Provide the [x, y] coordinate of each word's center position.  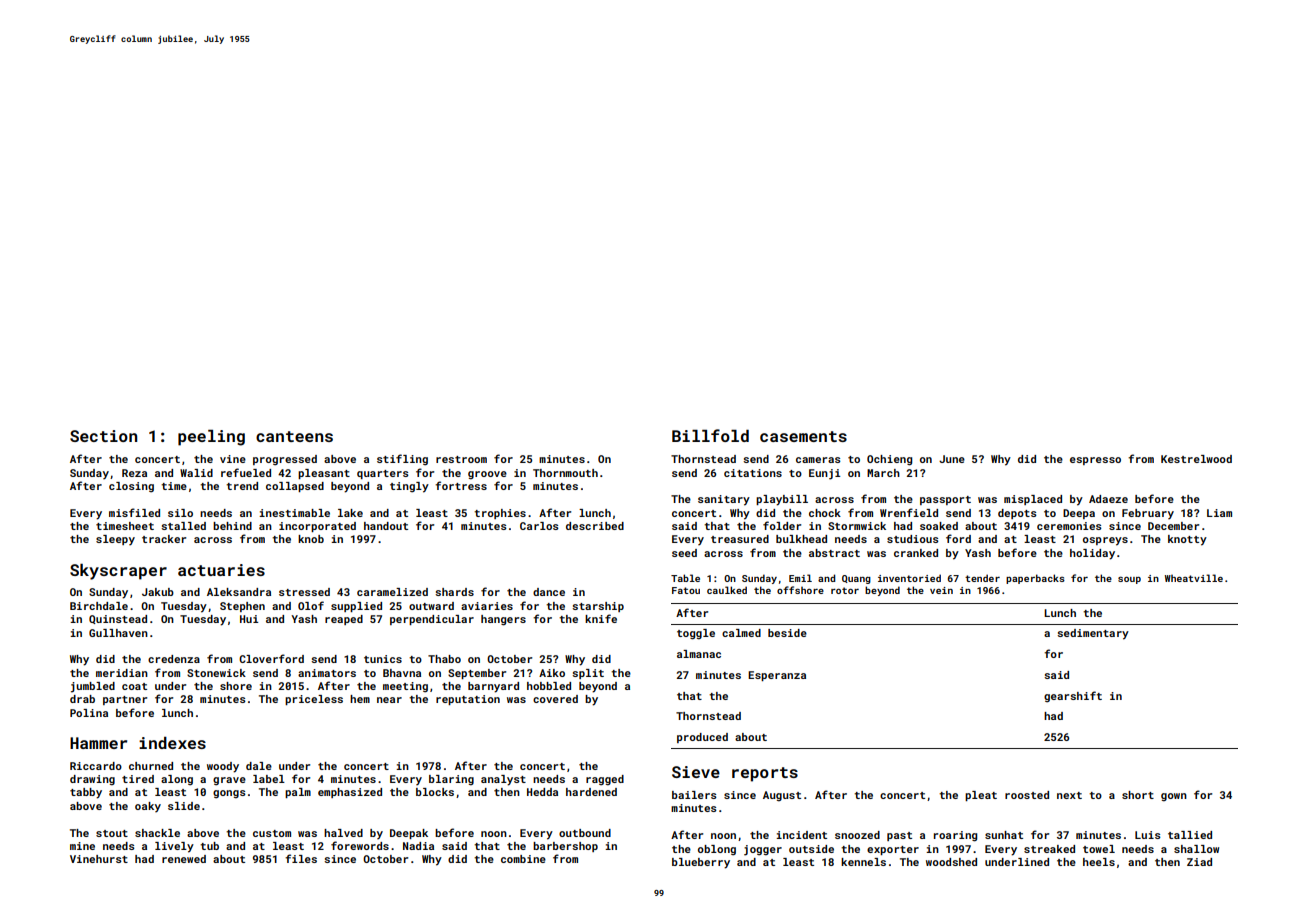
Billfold [710, 435]
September [477, 674]
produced [702, 738]
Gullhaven [118, 633]
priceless [314, 700]
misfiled [134, 512]
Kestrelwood [1196, 459]
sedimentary [1093, 634]
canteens [294, 436]
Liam [1219, 513]
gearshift [1073, 696]
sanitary [724, 500]
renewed [184, 859]
